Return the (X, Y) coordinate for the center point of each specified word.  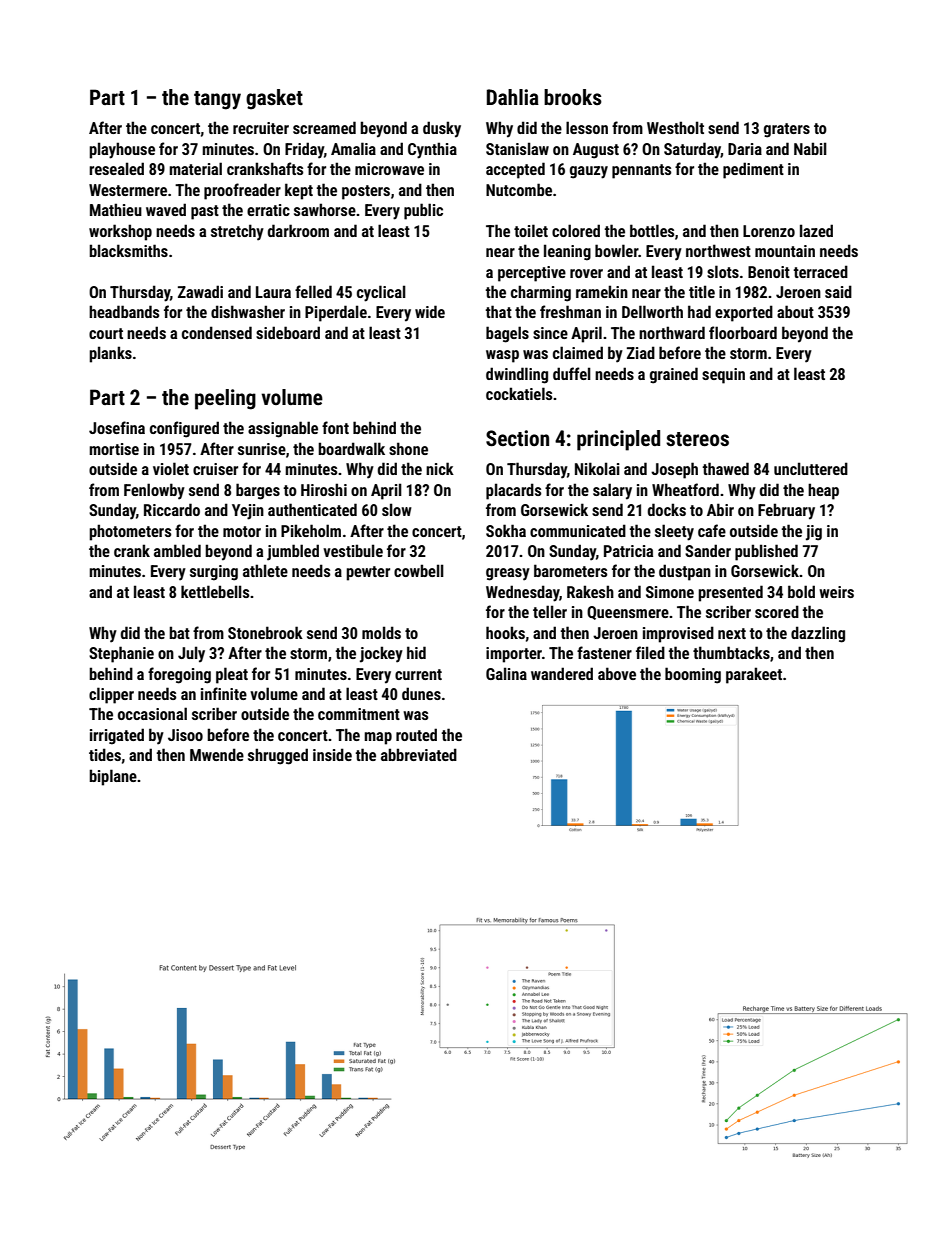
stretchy (237, 232)
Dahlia (513, 97)
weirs (836, 592)
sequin (723, 376)
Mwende (217, 754)
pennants (641, 171)
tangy (217, 100)
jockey (381, 654)
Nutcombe (519, 189)
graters (787, 130)
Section (517, 438)
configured (184, 429)
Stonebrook (265, 632)
